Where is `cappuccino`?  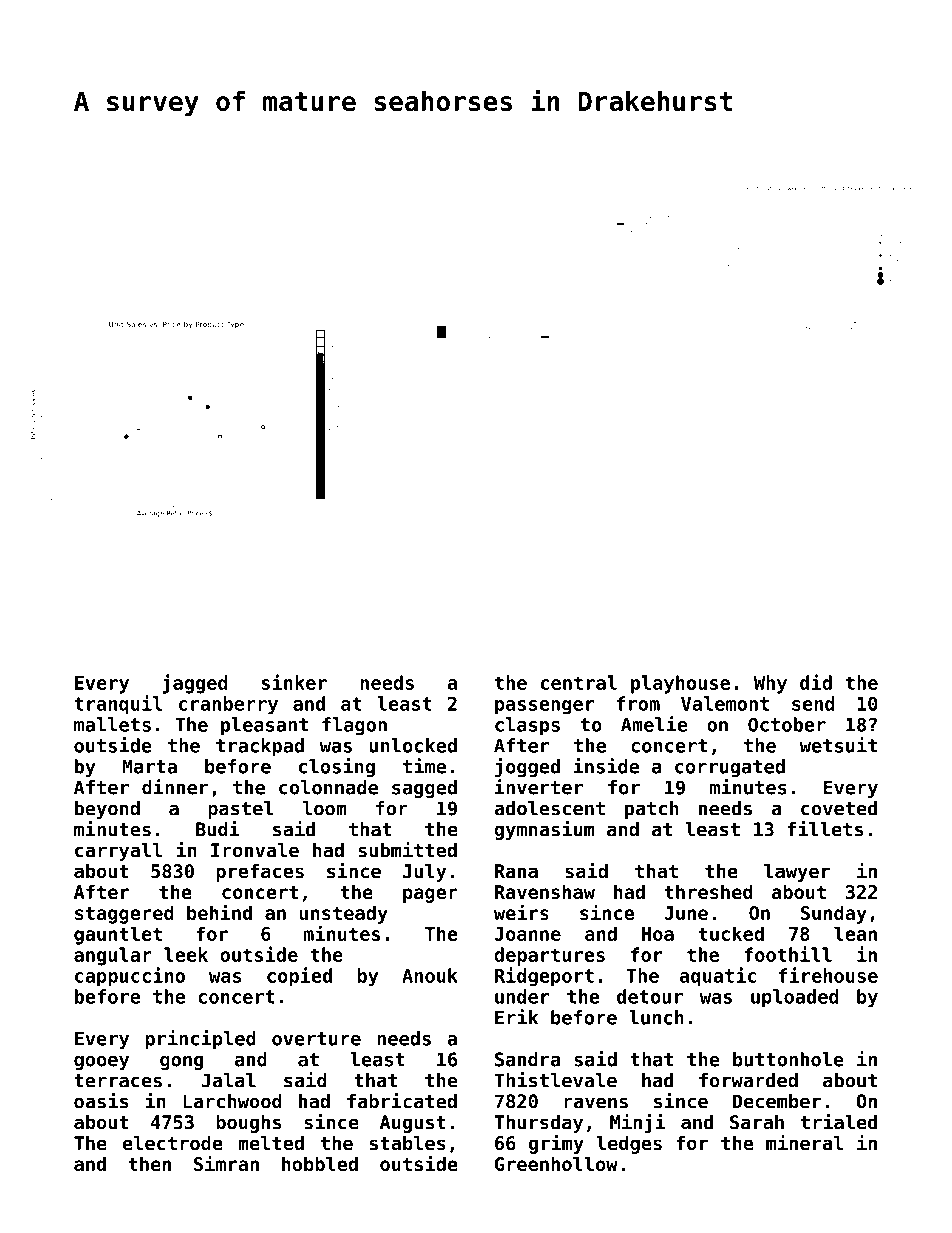
cappuccino is located at coordinates (130, 977).
